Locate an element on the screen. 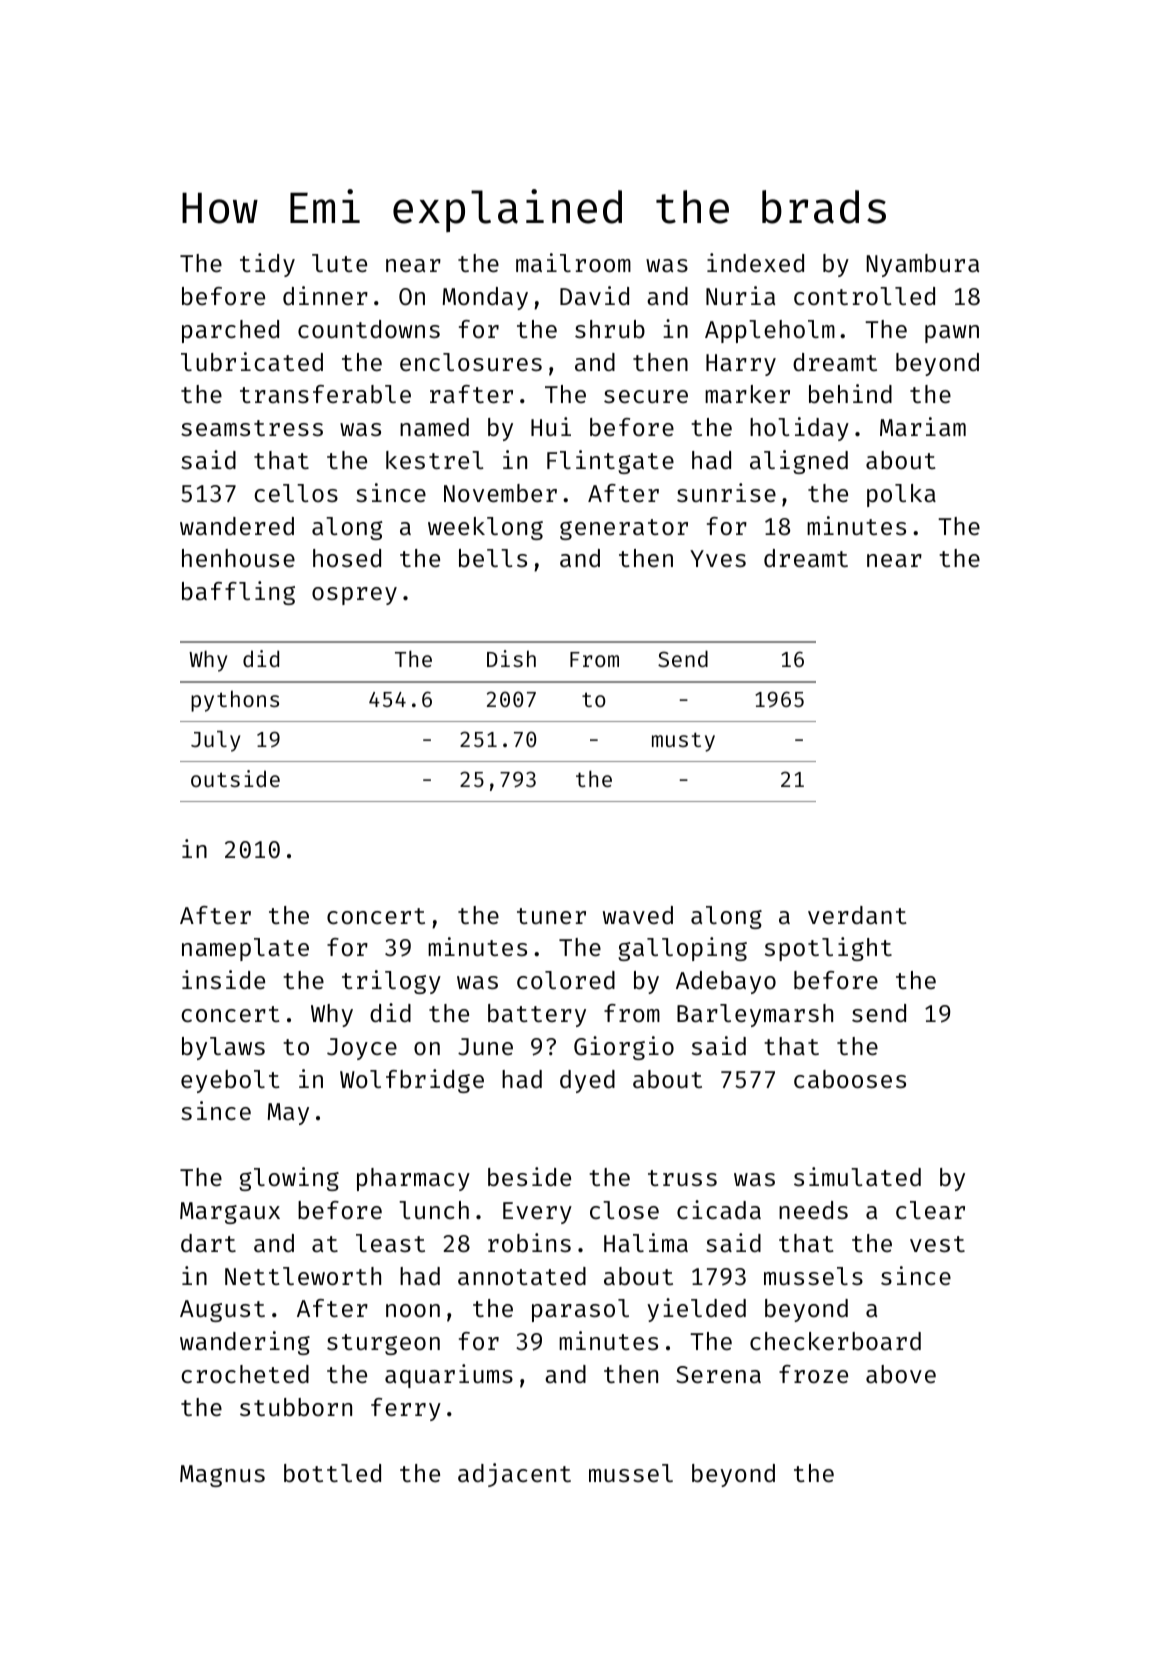 This screenshot has height=1654, width=1165. Nyambura is located at coordinates (923, 265).
